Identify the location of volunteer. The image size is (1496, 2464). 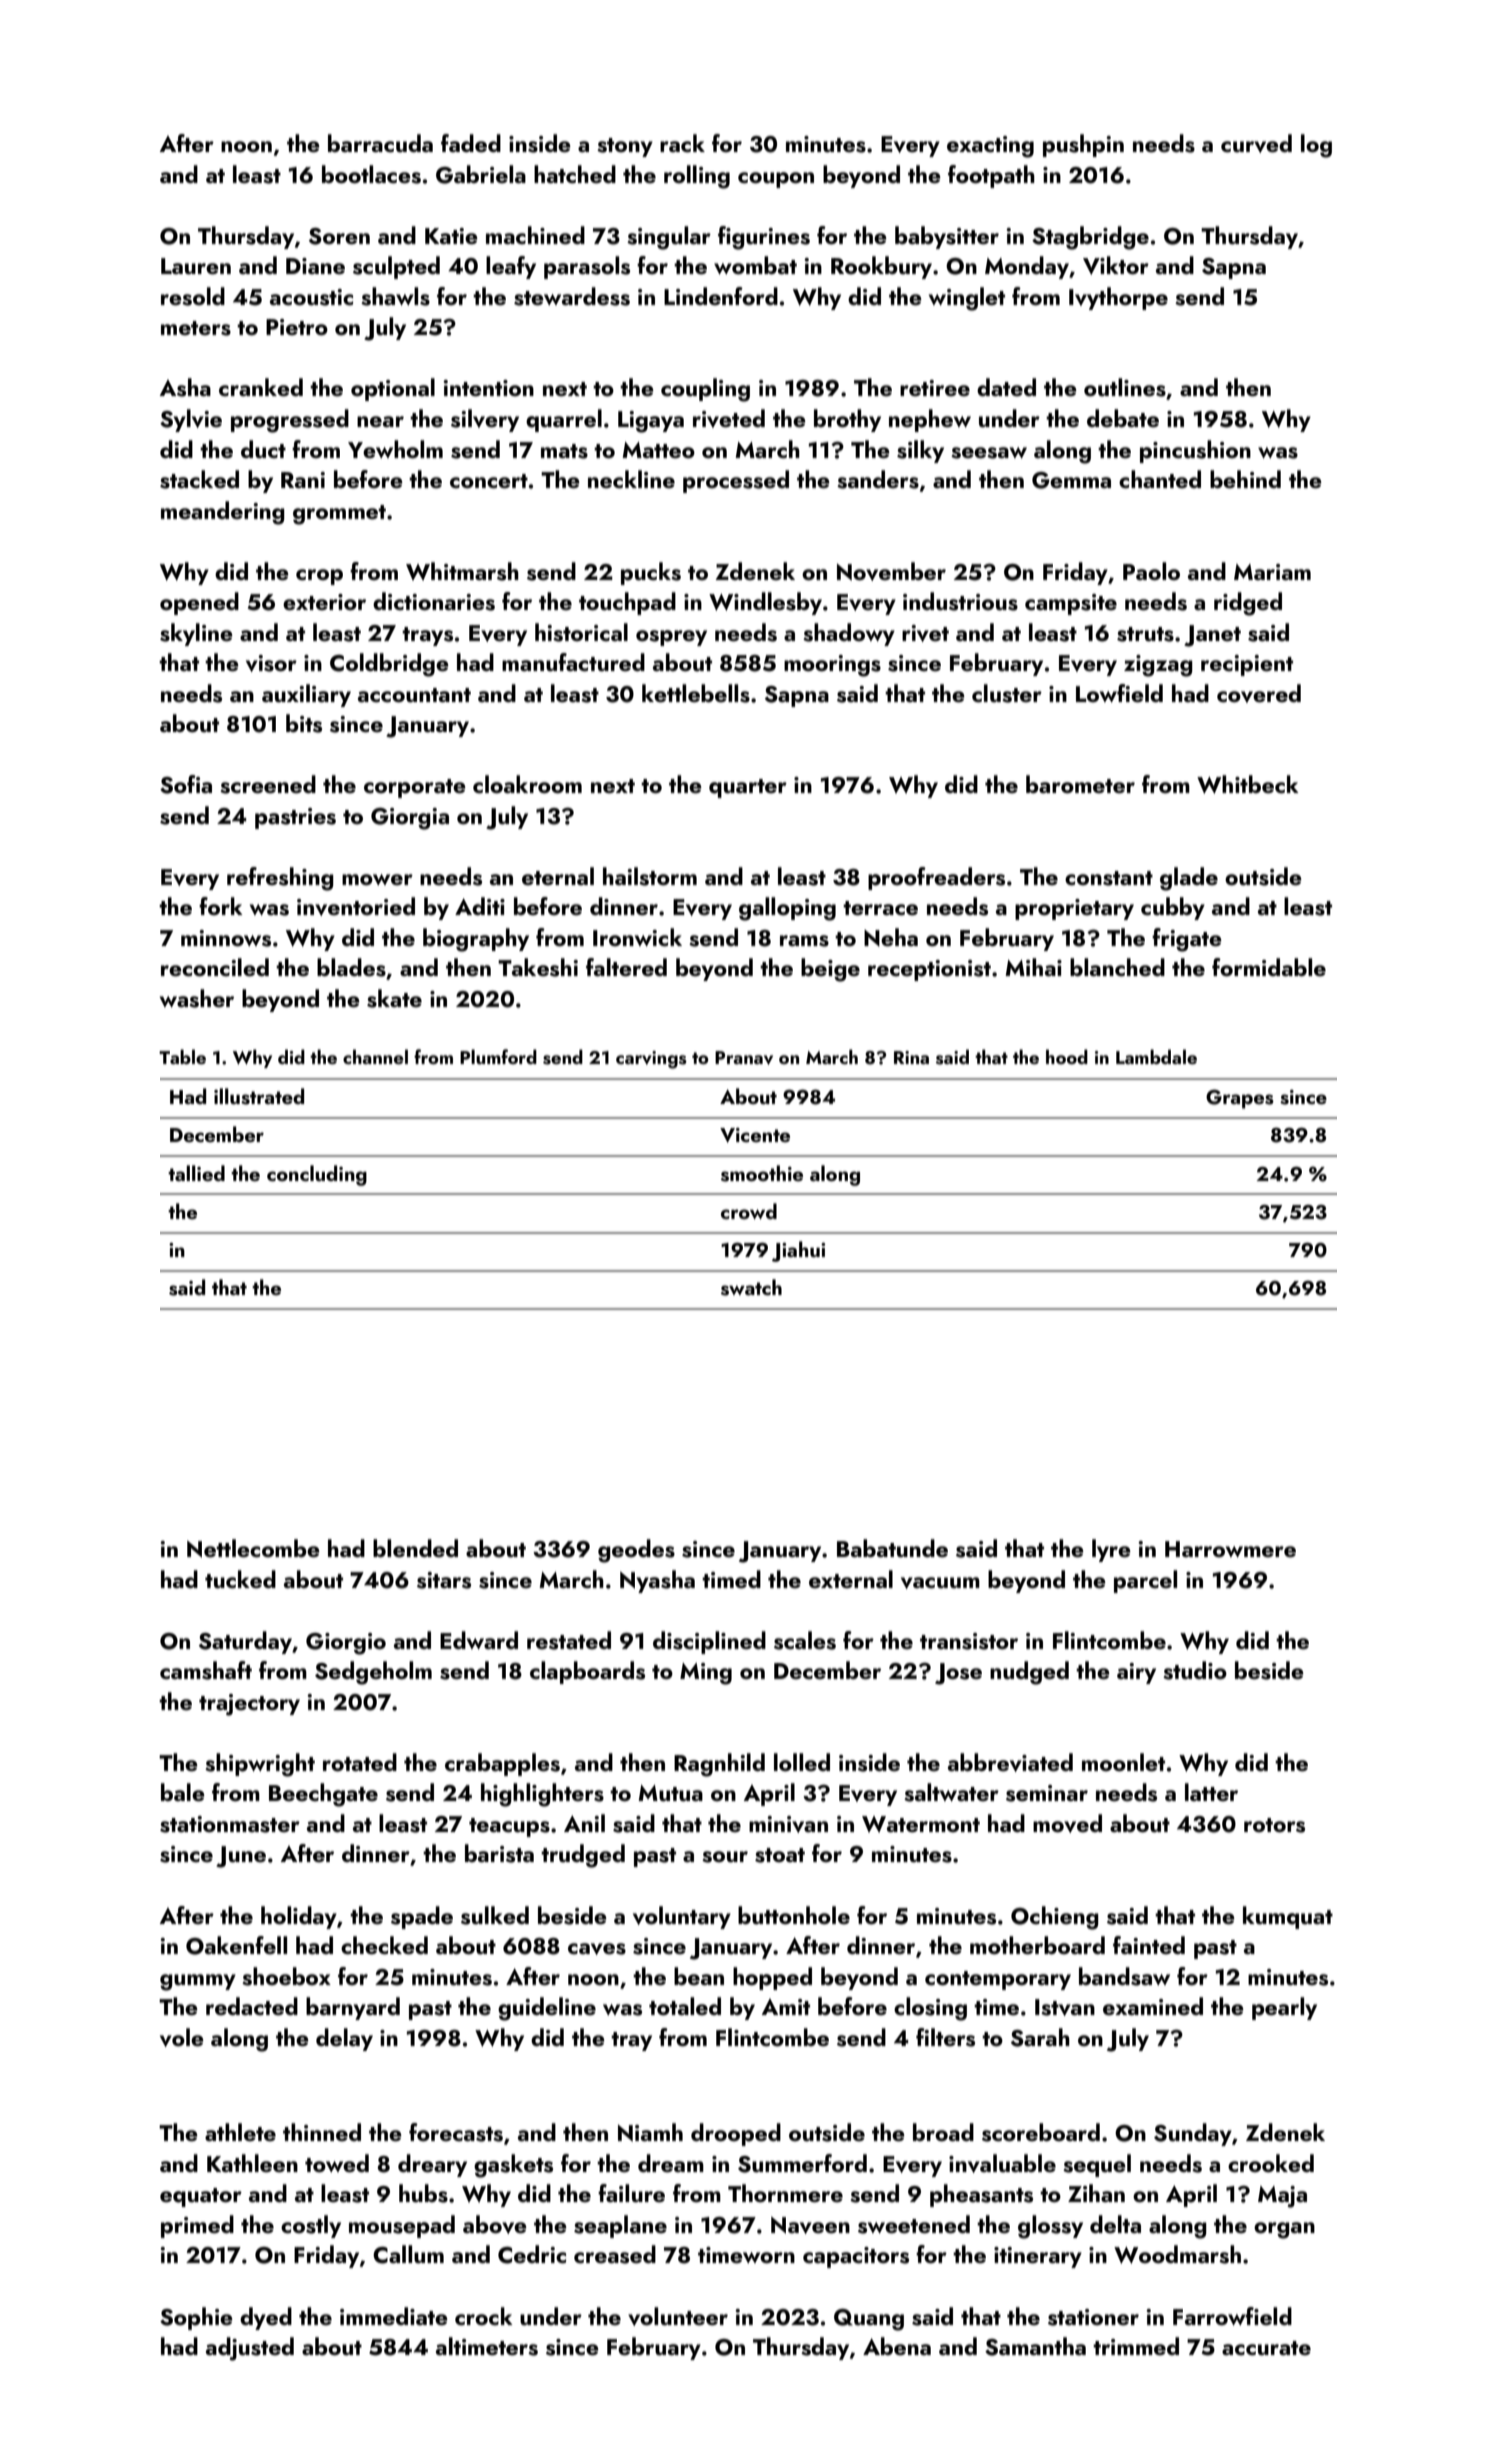
(678, 2316).
